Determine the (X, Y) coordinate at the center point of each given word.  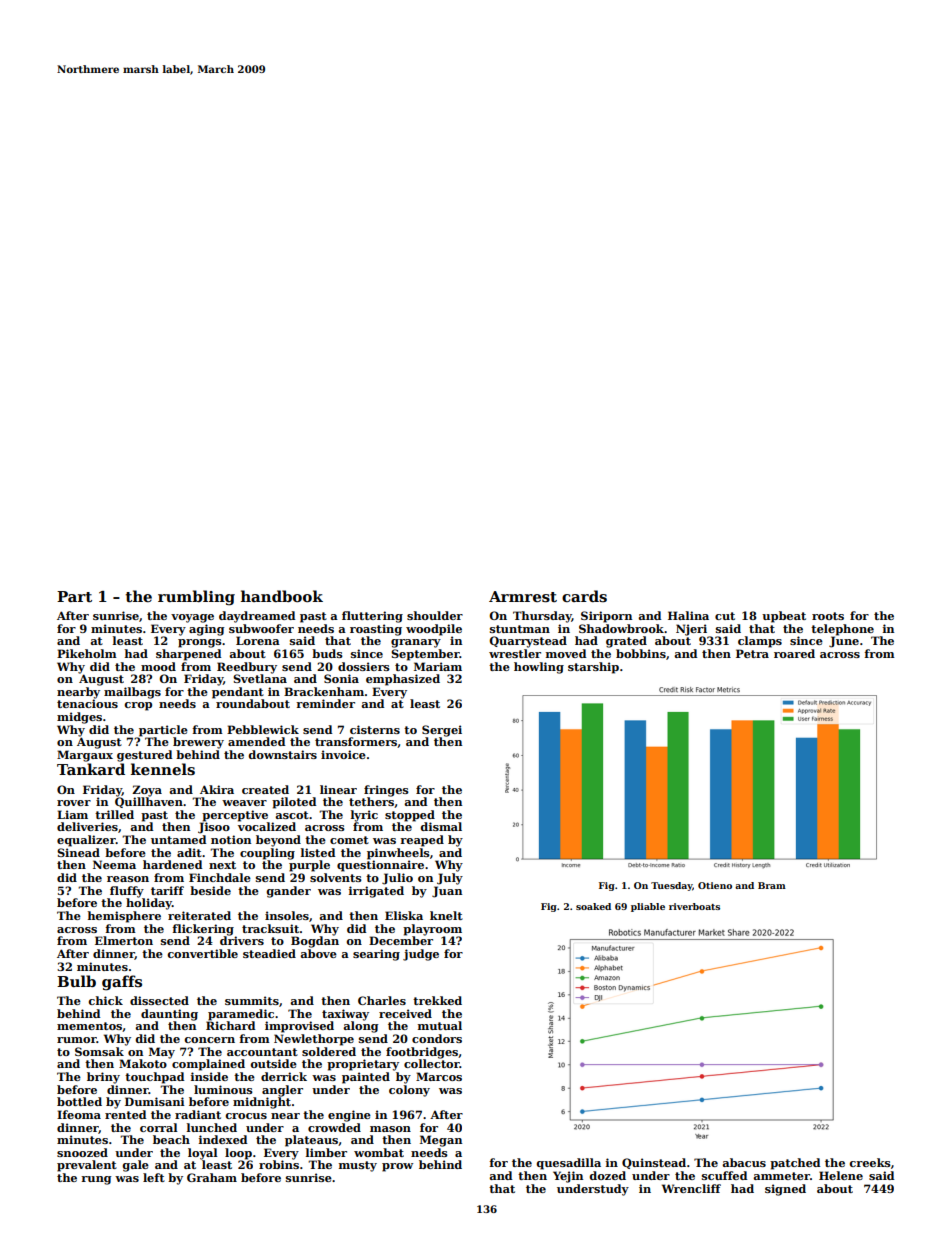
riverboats (694, 906)
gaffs (122, 983)
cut (725, 616)
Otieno (715, 885)
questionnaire (380, 866)
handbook (282, 596)
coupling (267, 854)
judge (421, 955)
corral (159, 1127)
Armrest (523, 597)
